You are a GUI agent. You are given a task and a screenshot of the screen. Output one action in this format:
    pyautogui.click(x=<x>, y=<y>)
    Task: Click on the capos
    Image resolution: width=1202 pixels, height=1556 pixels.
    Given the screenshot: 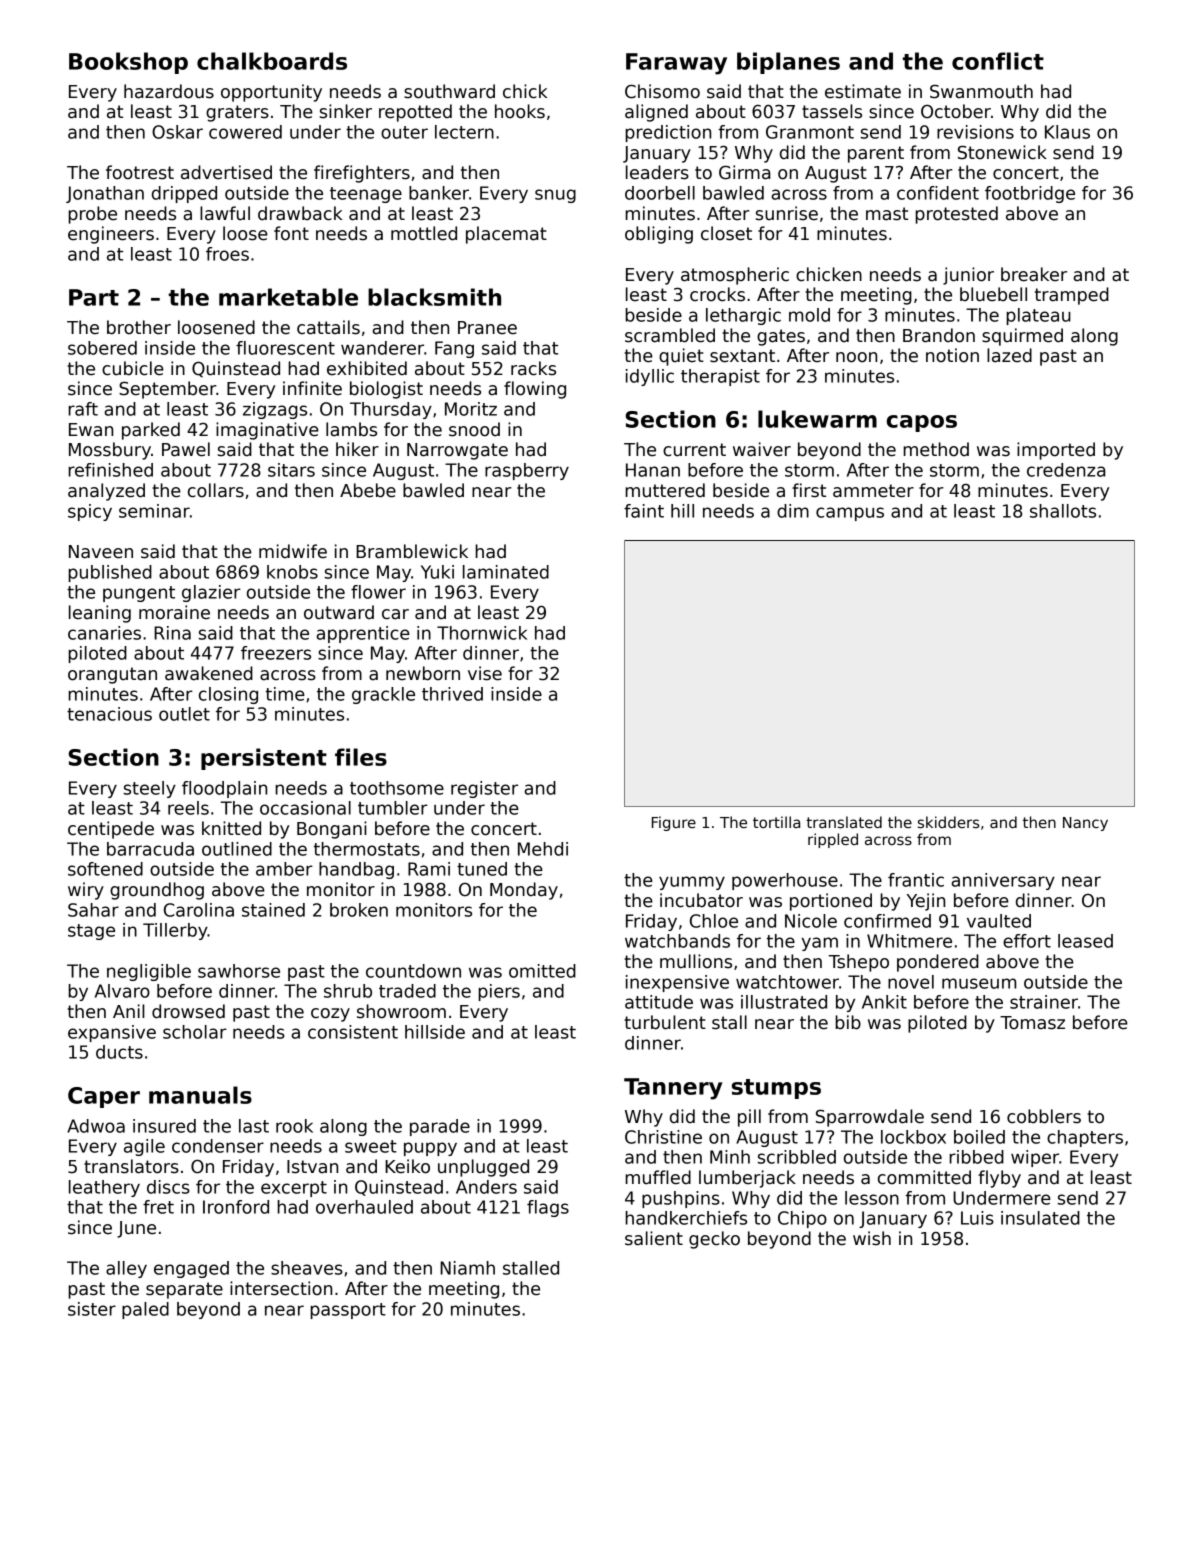 What is the action you would take?
    pyautogui.click(x=922, y=423)
